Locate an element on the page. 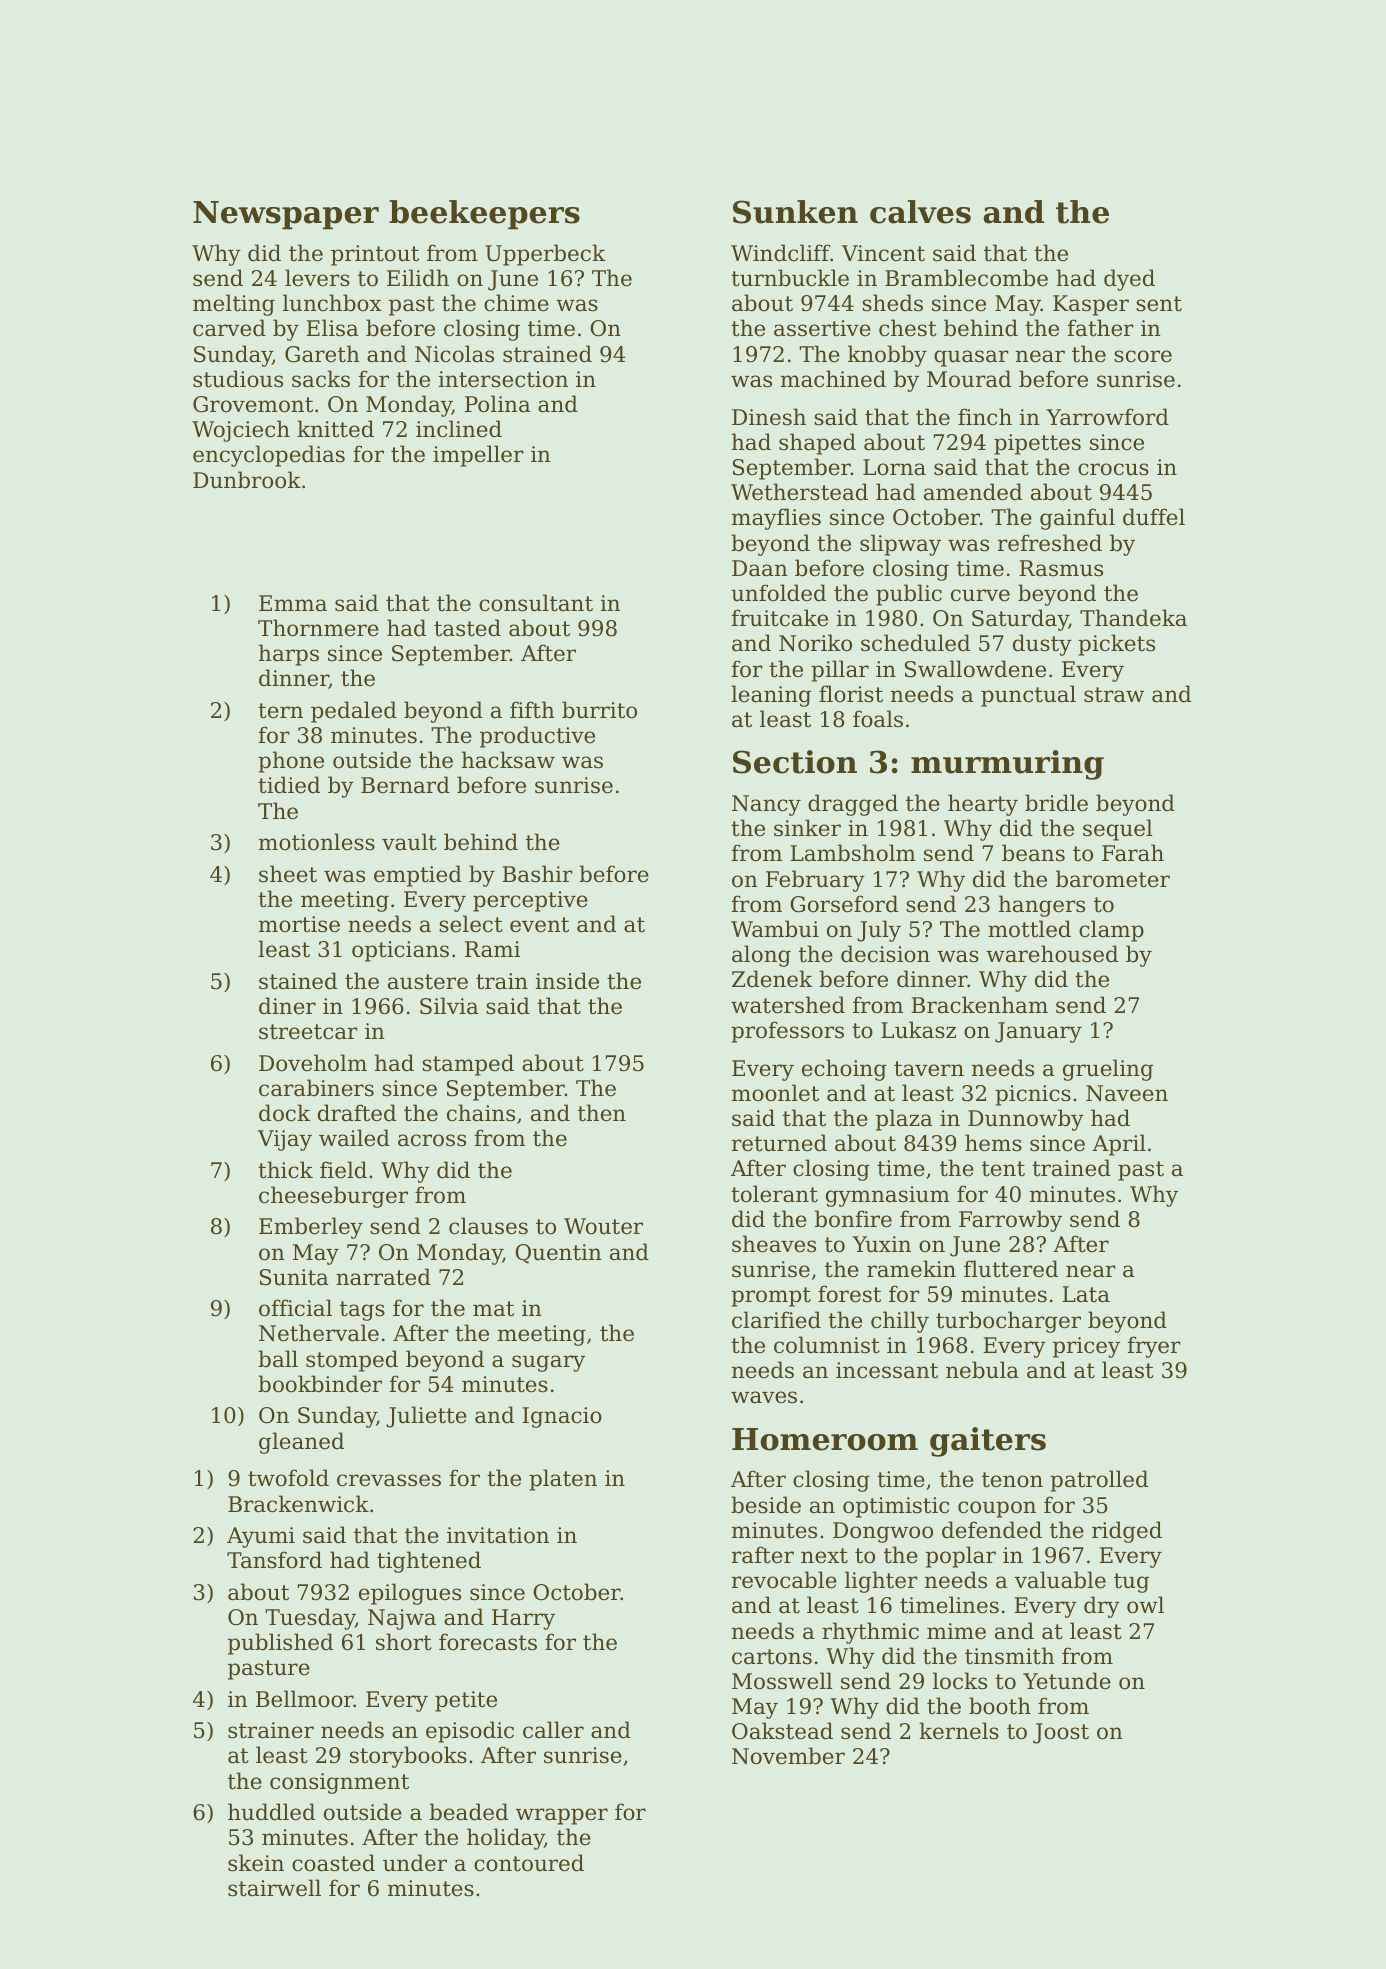  Upperbeck is located at coordinates (545, 255).
